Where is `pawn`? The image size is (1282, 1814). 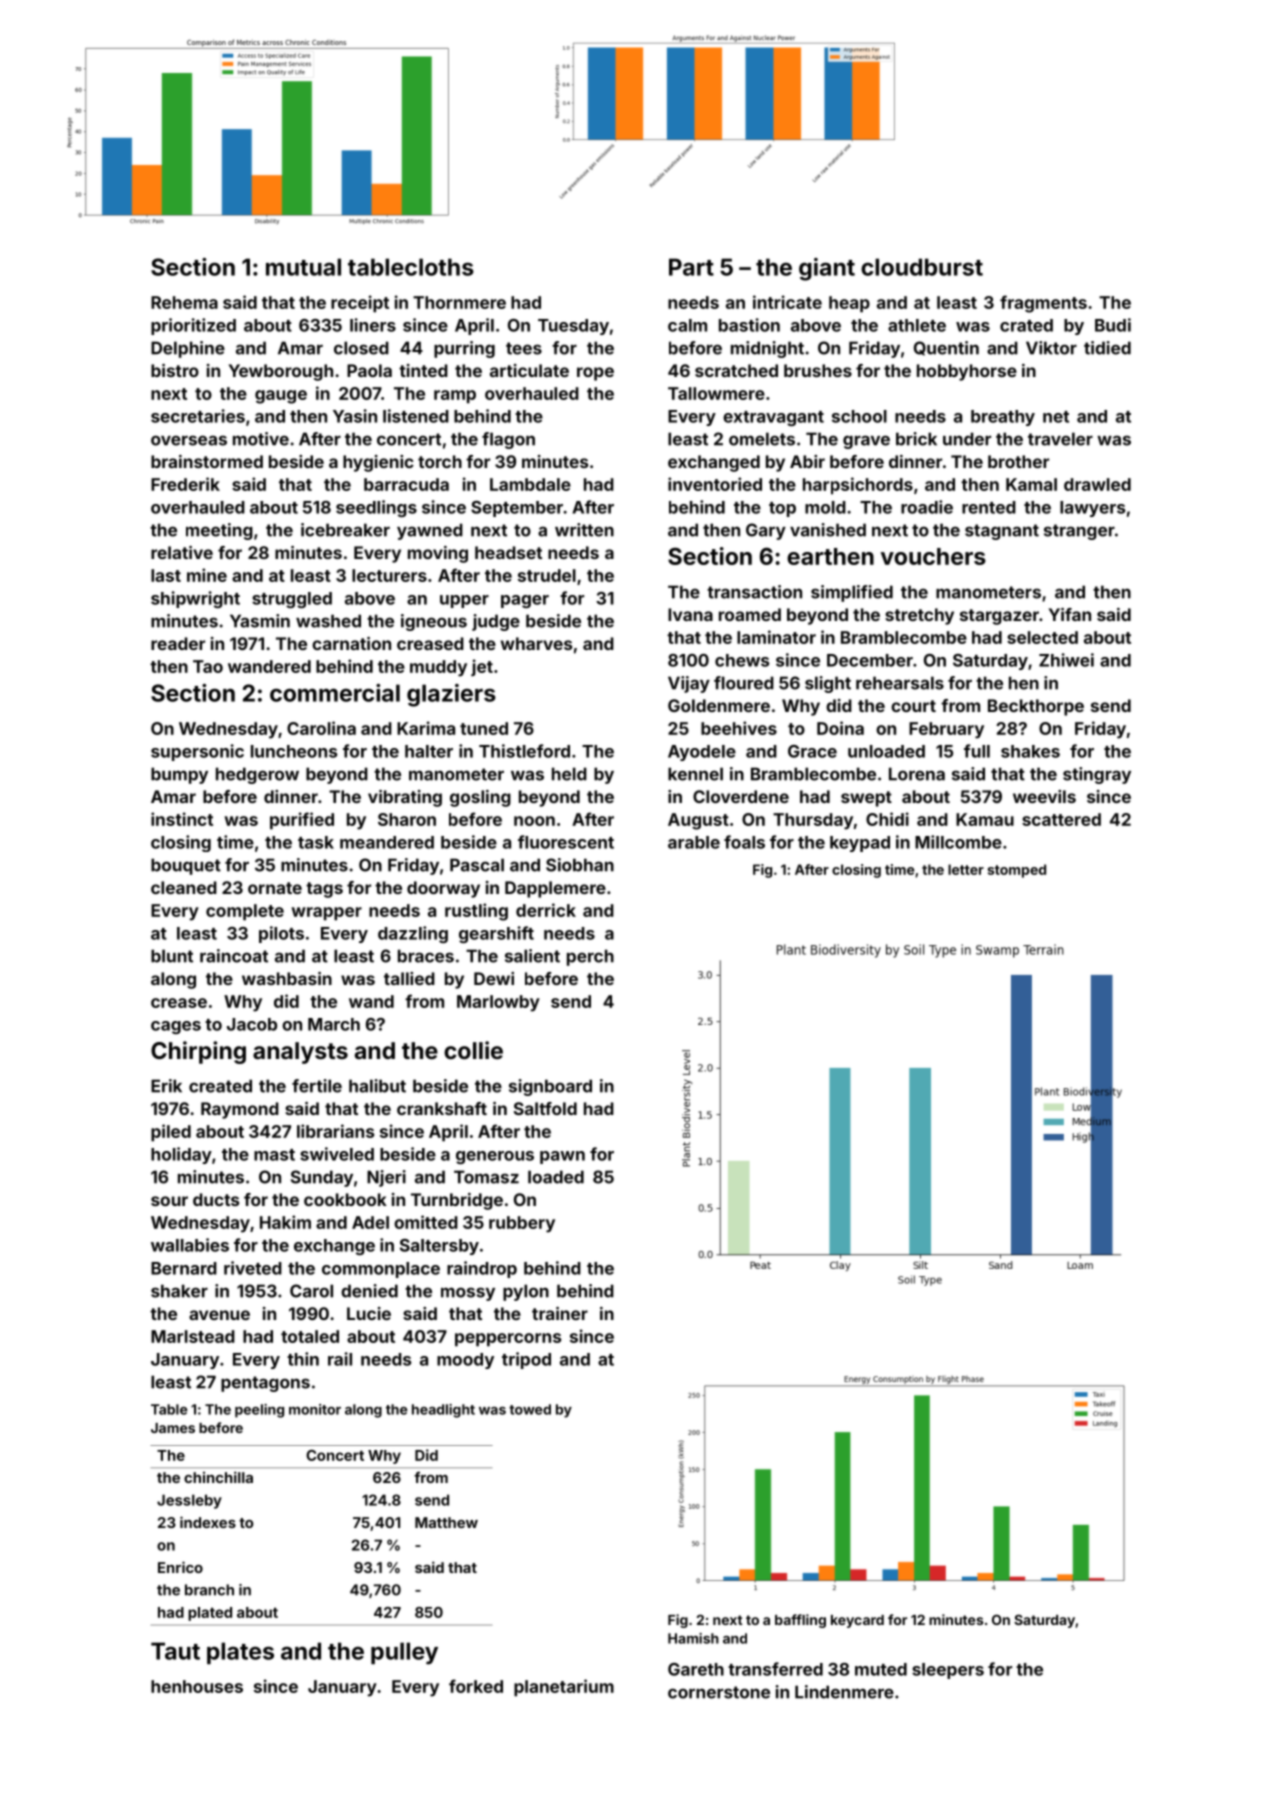 pawn is located at coordinates (562, 1157).
